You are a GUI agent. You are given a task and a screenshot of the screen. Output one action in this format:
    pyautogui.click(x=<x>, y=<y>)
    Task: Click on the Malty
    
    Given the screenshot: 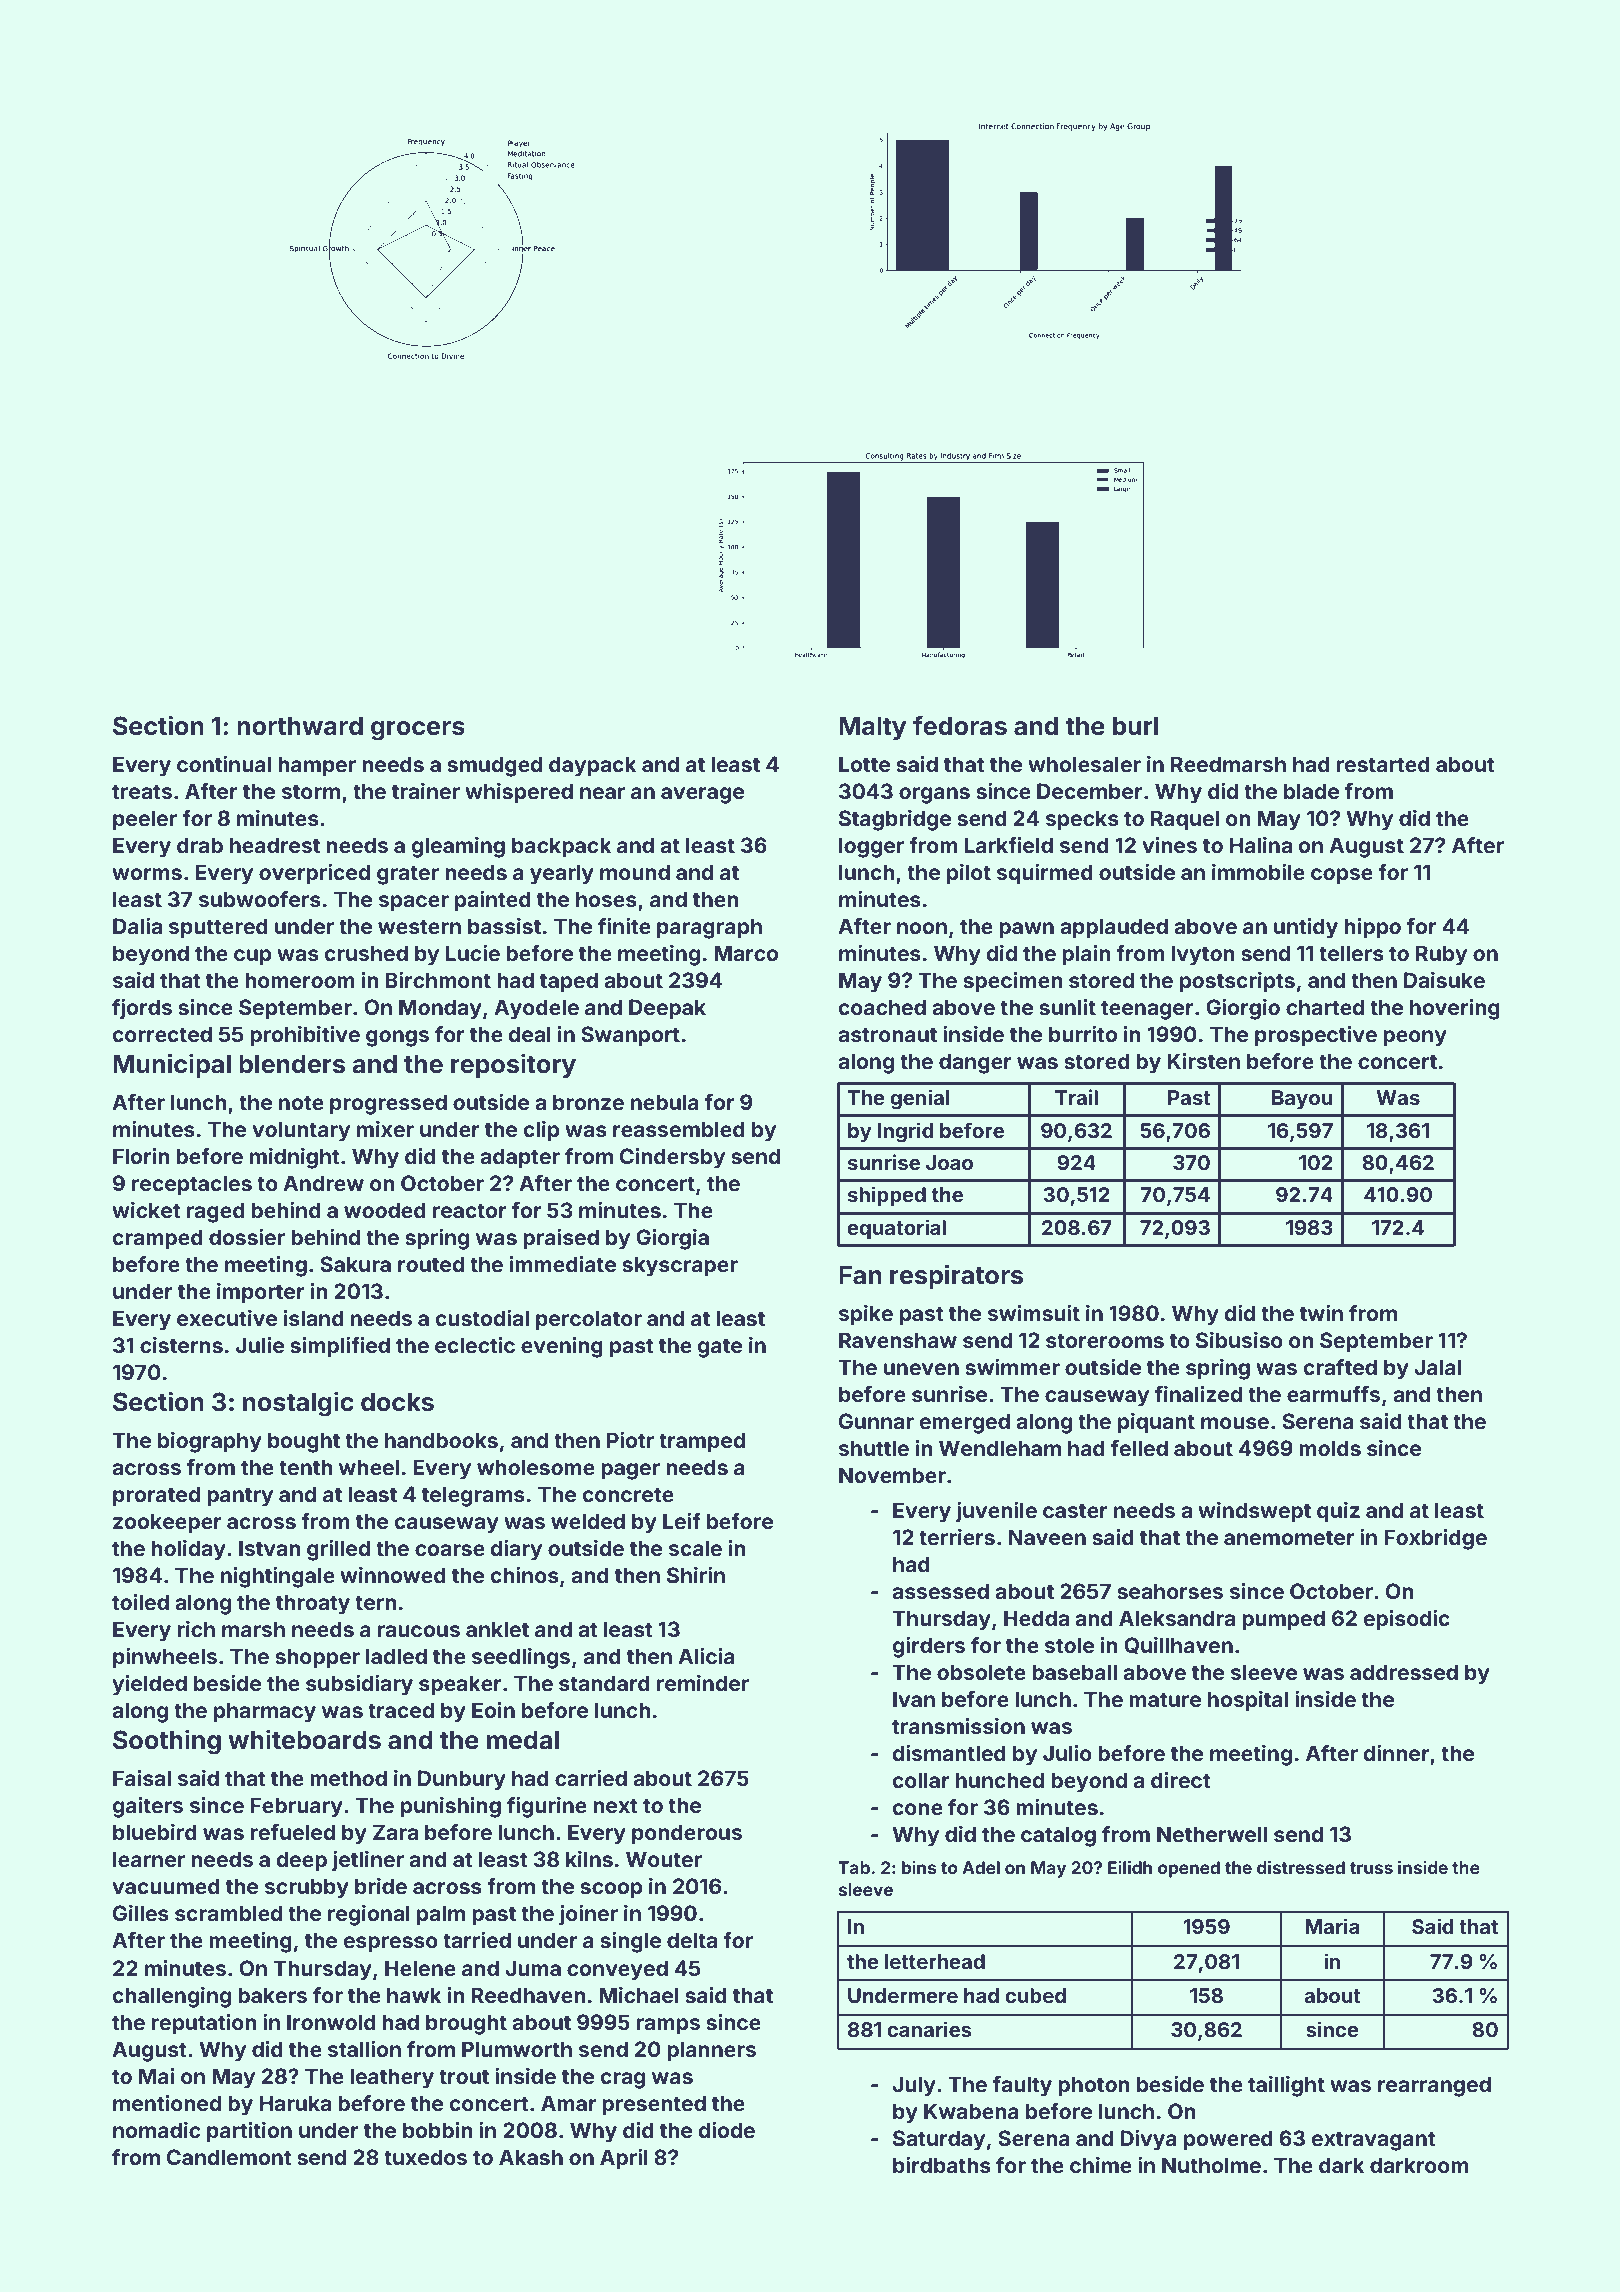 What is the action you would take?
    pyautogui.click(x=872, y=728)
